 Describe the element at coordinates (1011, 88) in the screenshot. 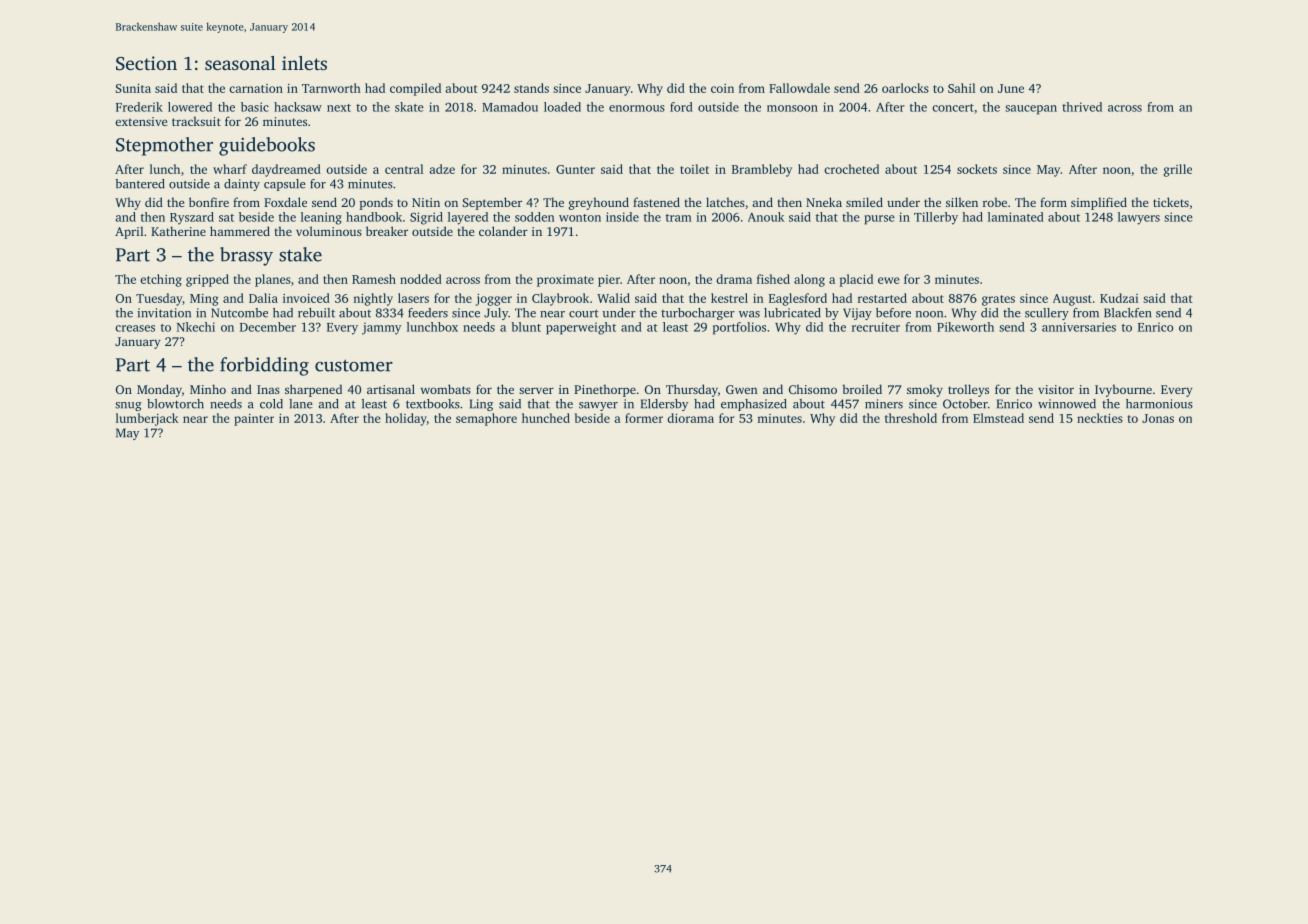

I see `June` at that location.
